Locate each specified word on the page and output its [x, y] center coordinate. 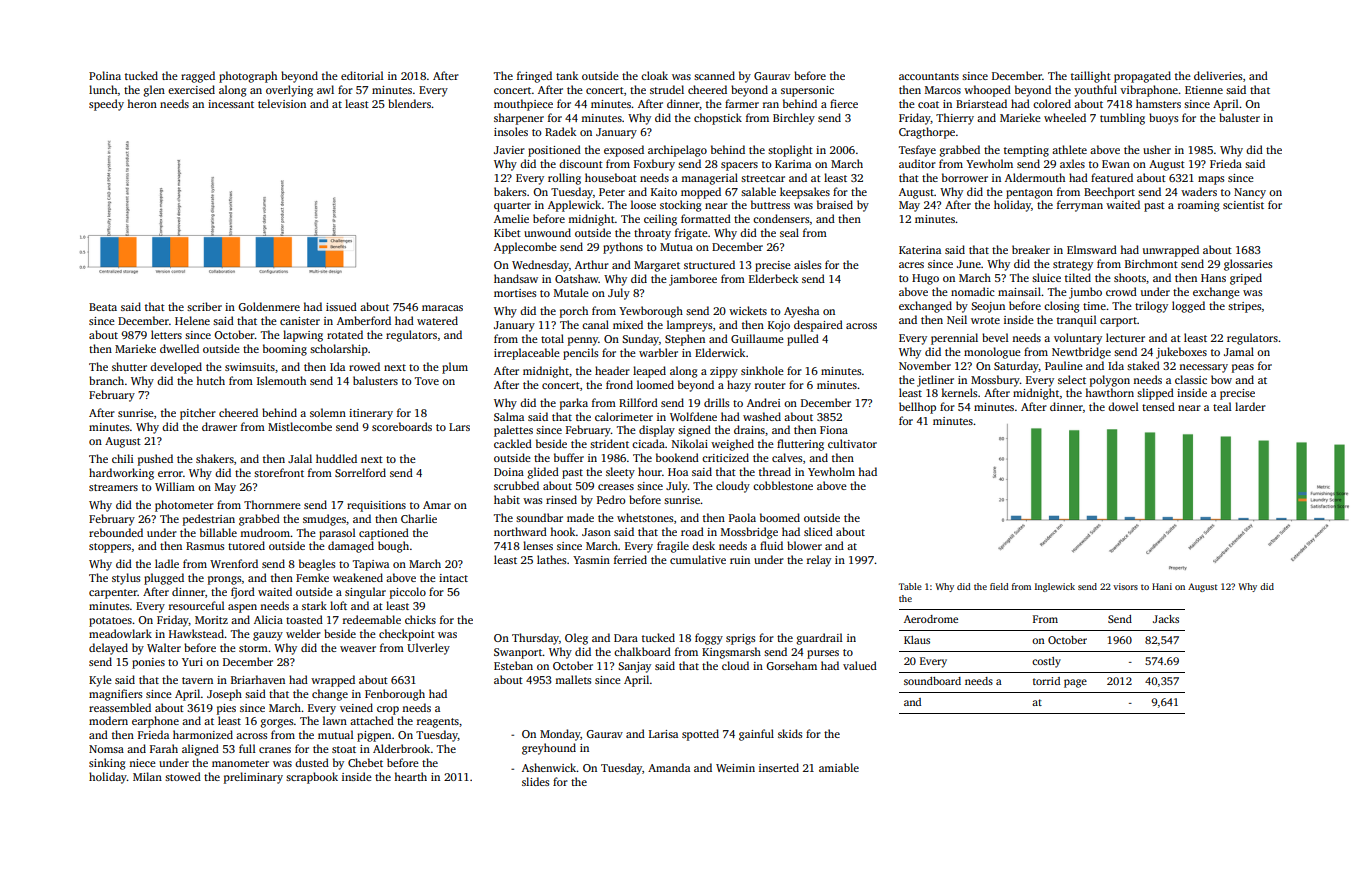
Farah [164, 748]
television [282, 103]
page [1075, 683]
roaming [1198, 206]
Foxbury [654, 165]
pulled [803, 340]
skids [790, 733]
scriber [204, 306]
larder [1250, 406]
